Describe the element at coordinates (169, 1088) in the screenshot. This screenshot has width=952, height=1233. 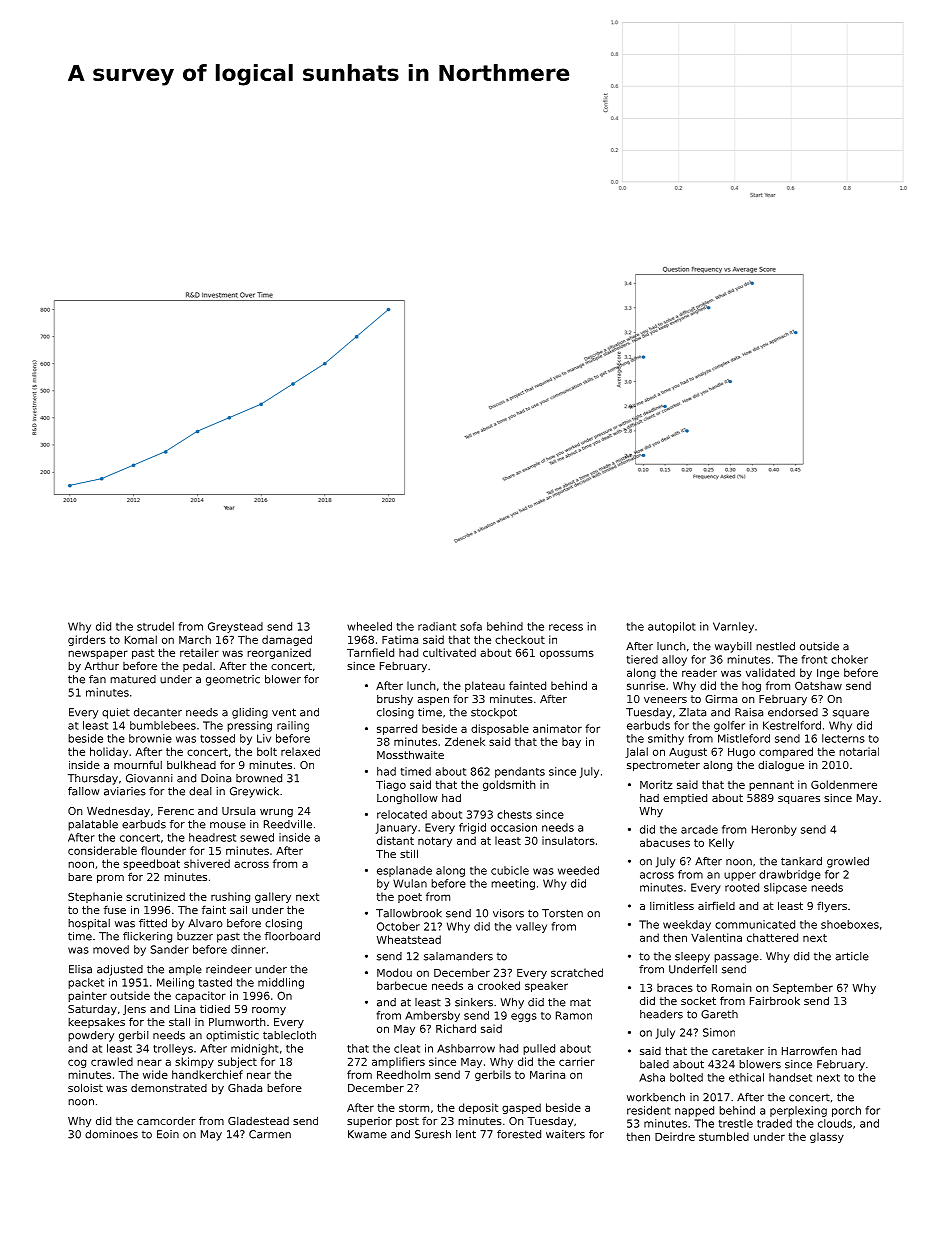
I see `demonstrated` at that location.
